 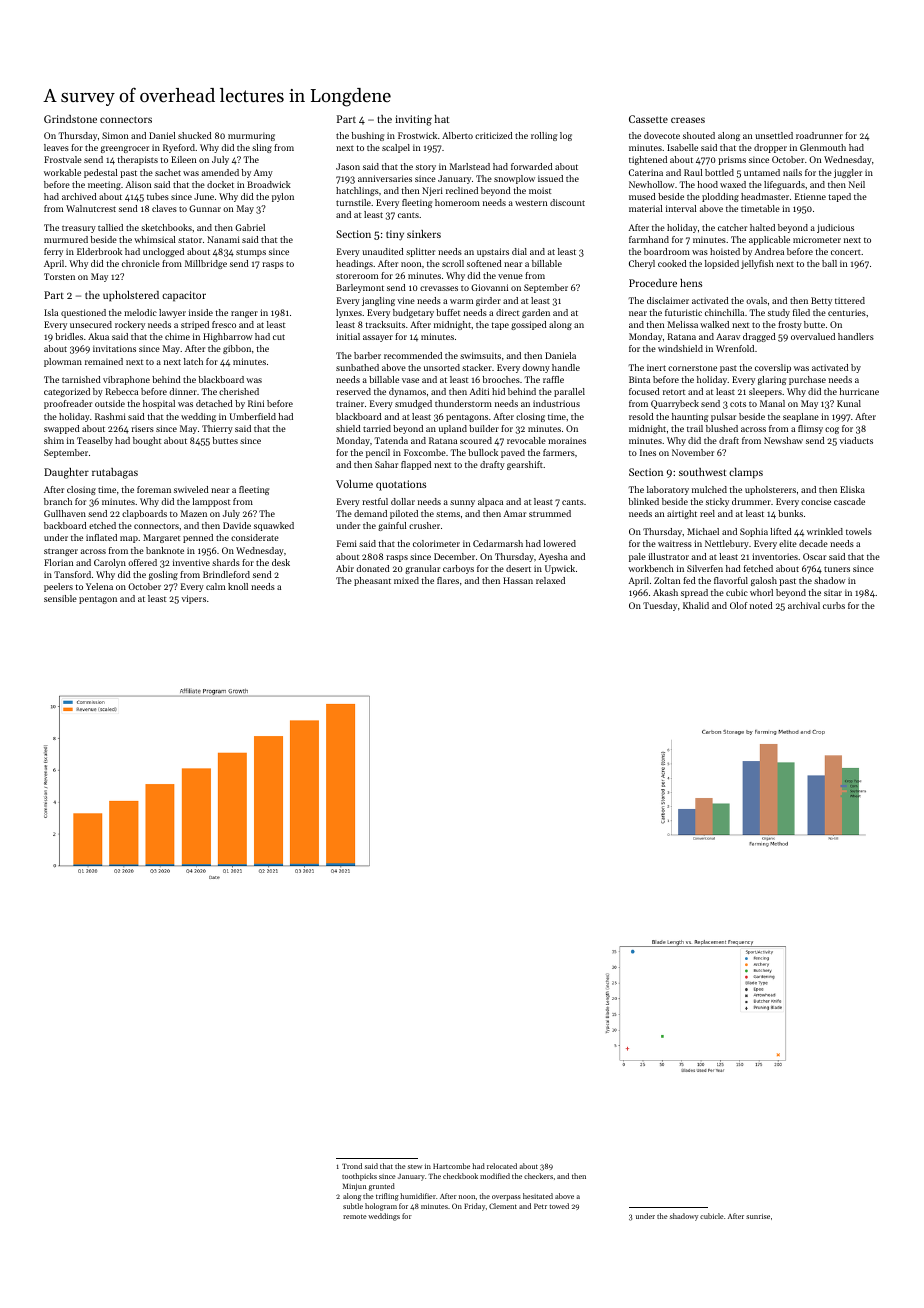 I want to click on Frostwick, so click(x=417, y=135).
